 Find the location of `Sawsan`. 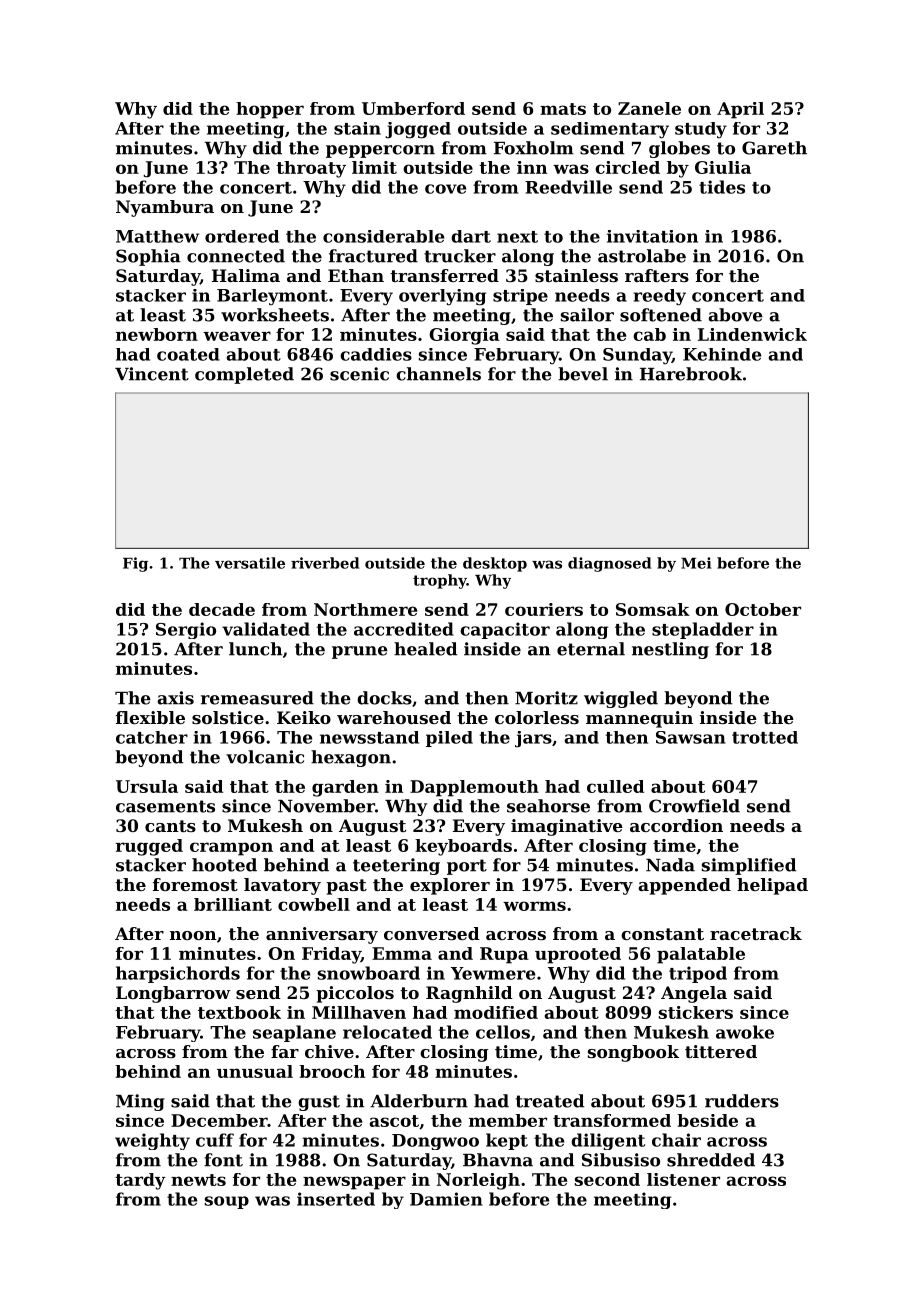

Sawsan is located at coordinates (691, 737).
